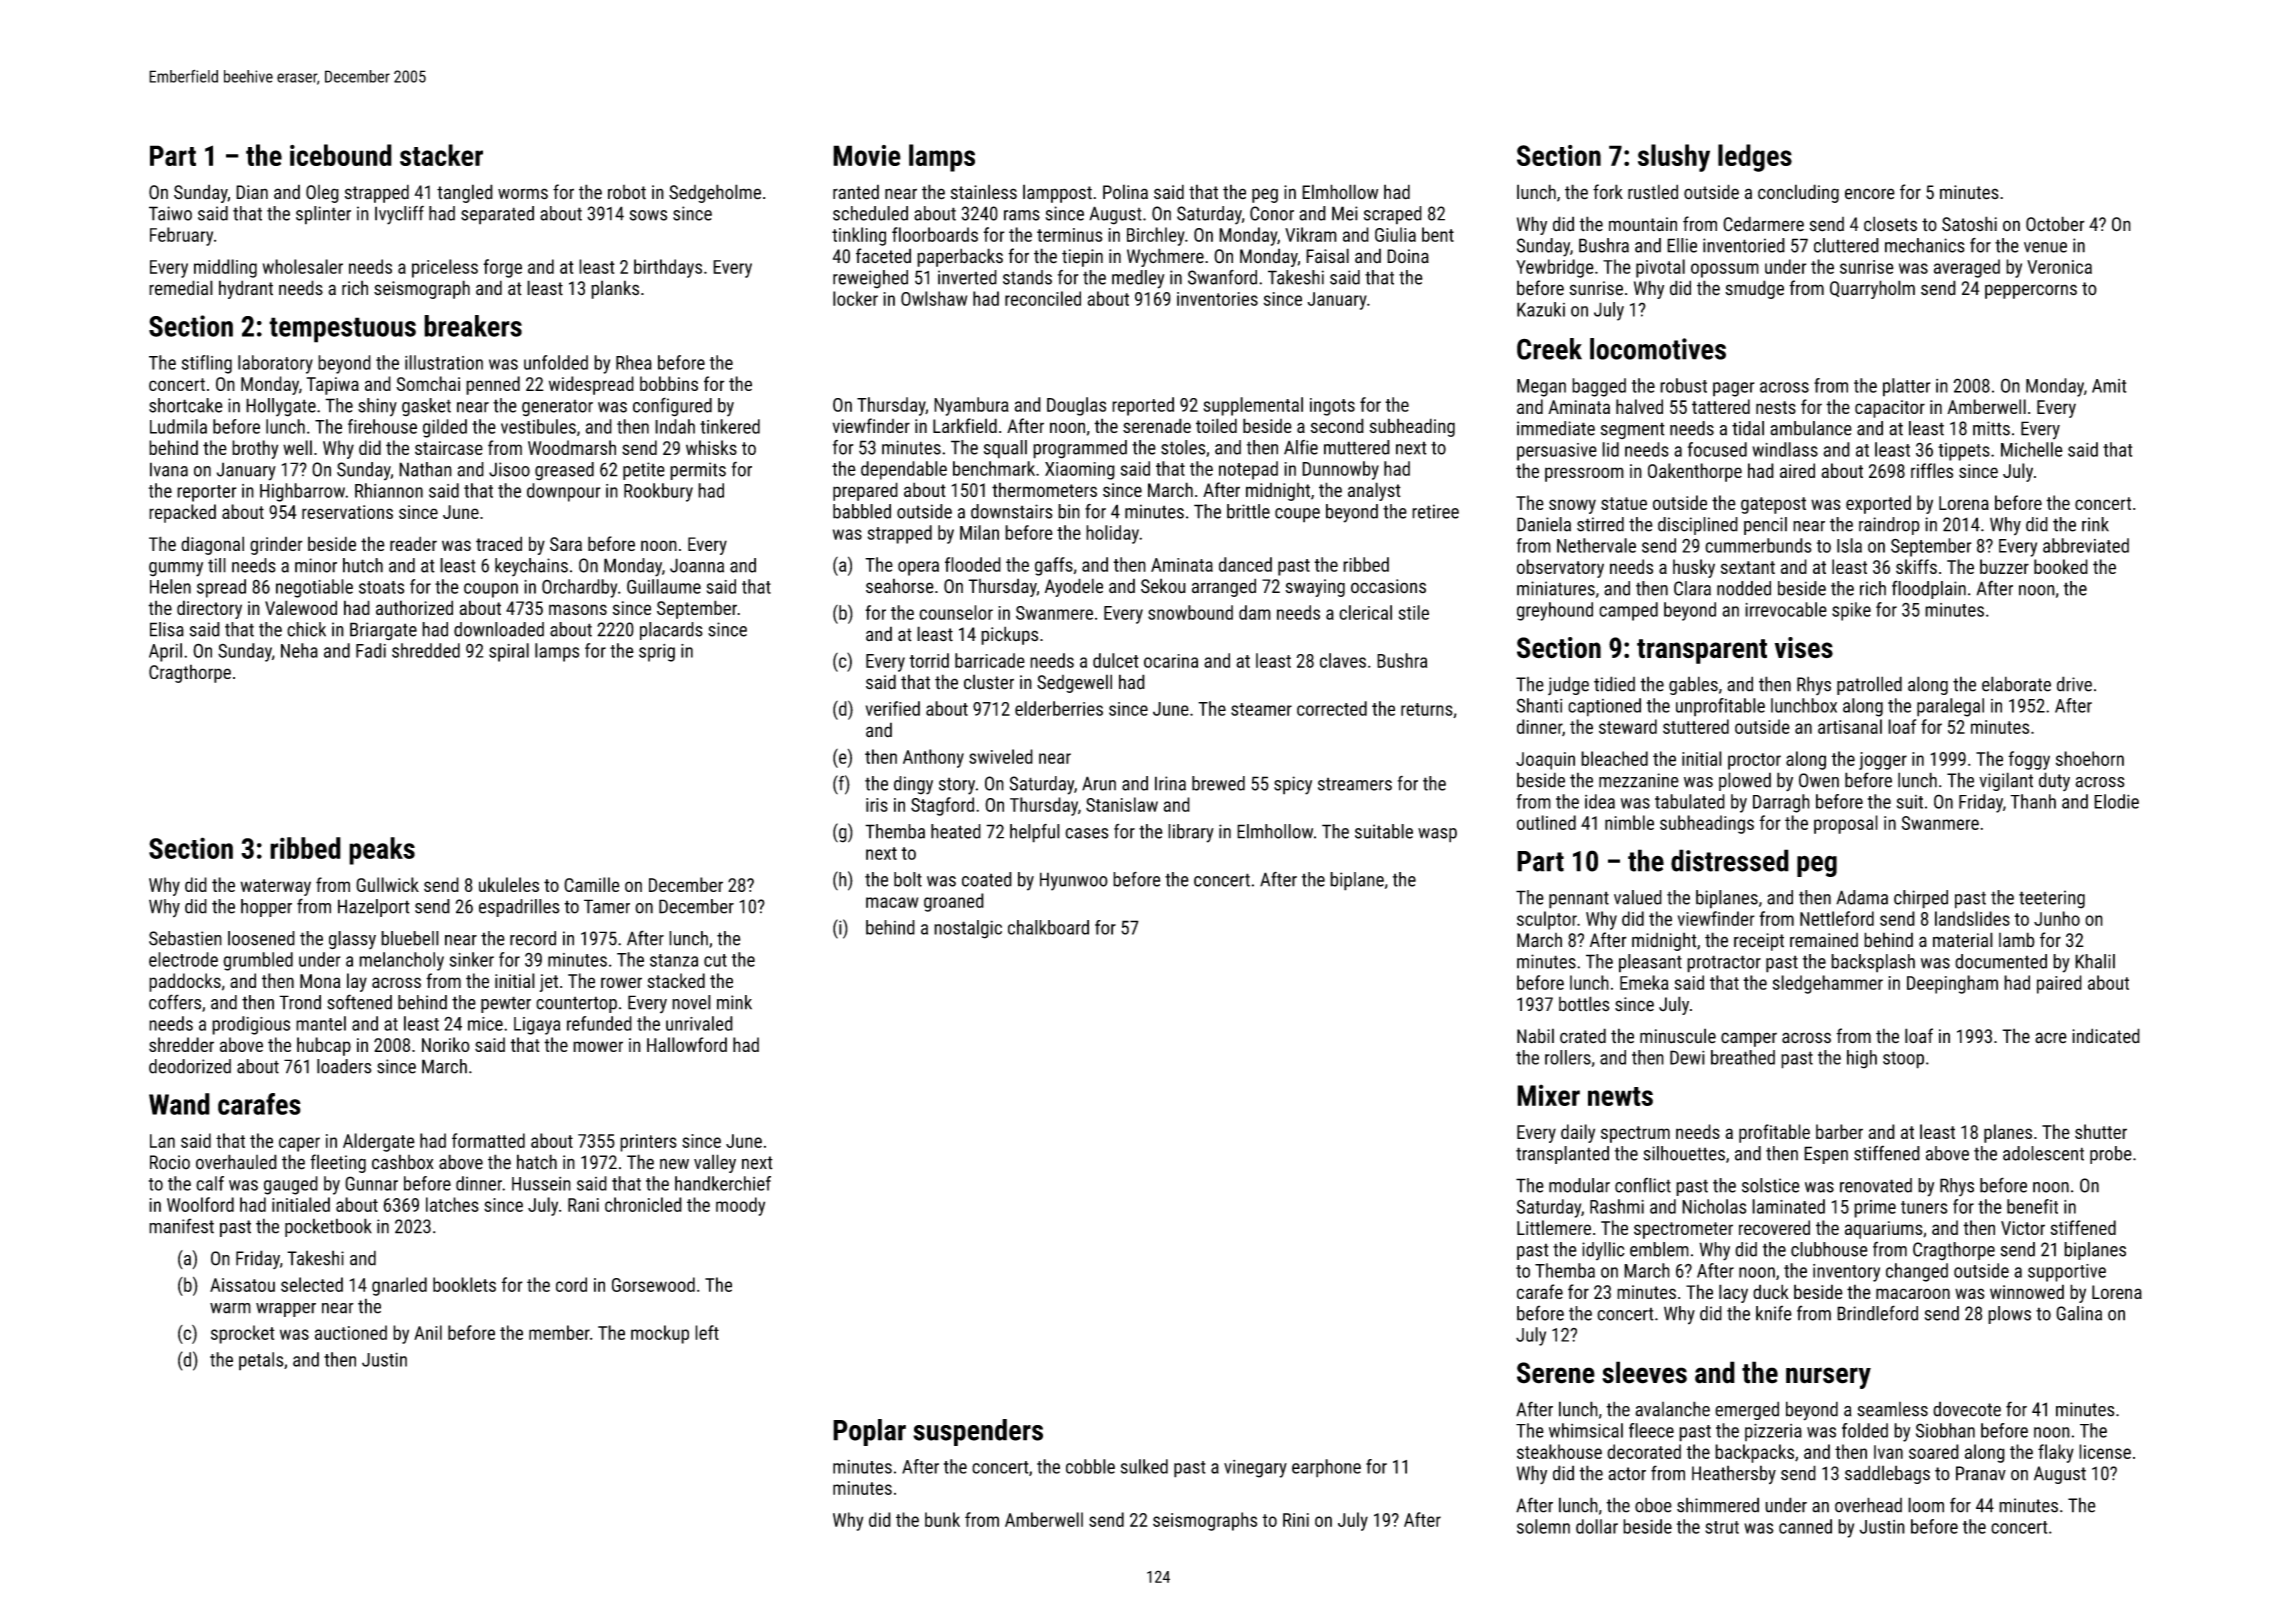 This screenshot has width=2292, height=1620. Describe the element at coordinates (1343, 660) in the screenshot. I see `claves` at that location.
